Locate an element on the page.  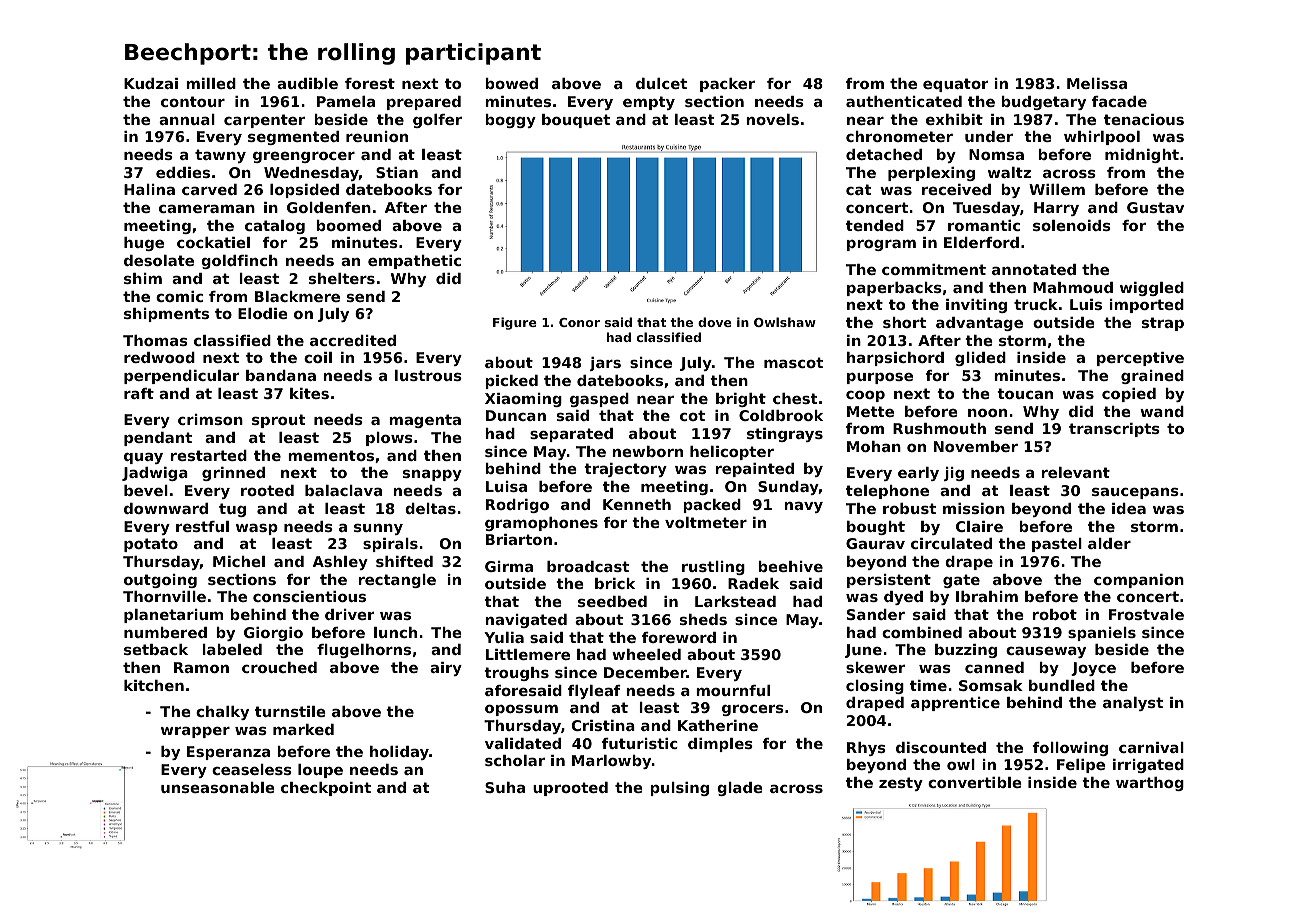
Ibrahim is located at coordinates (987, 596).
